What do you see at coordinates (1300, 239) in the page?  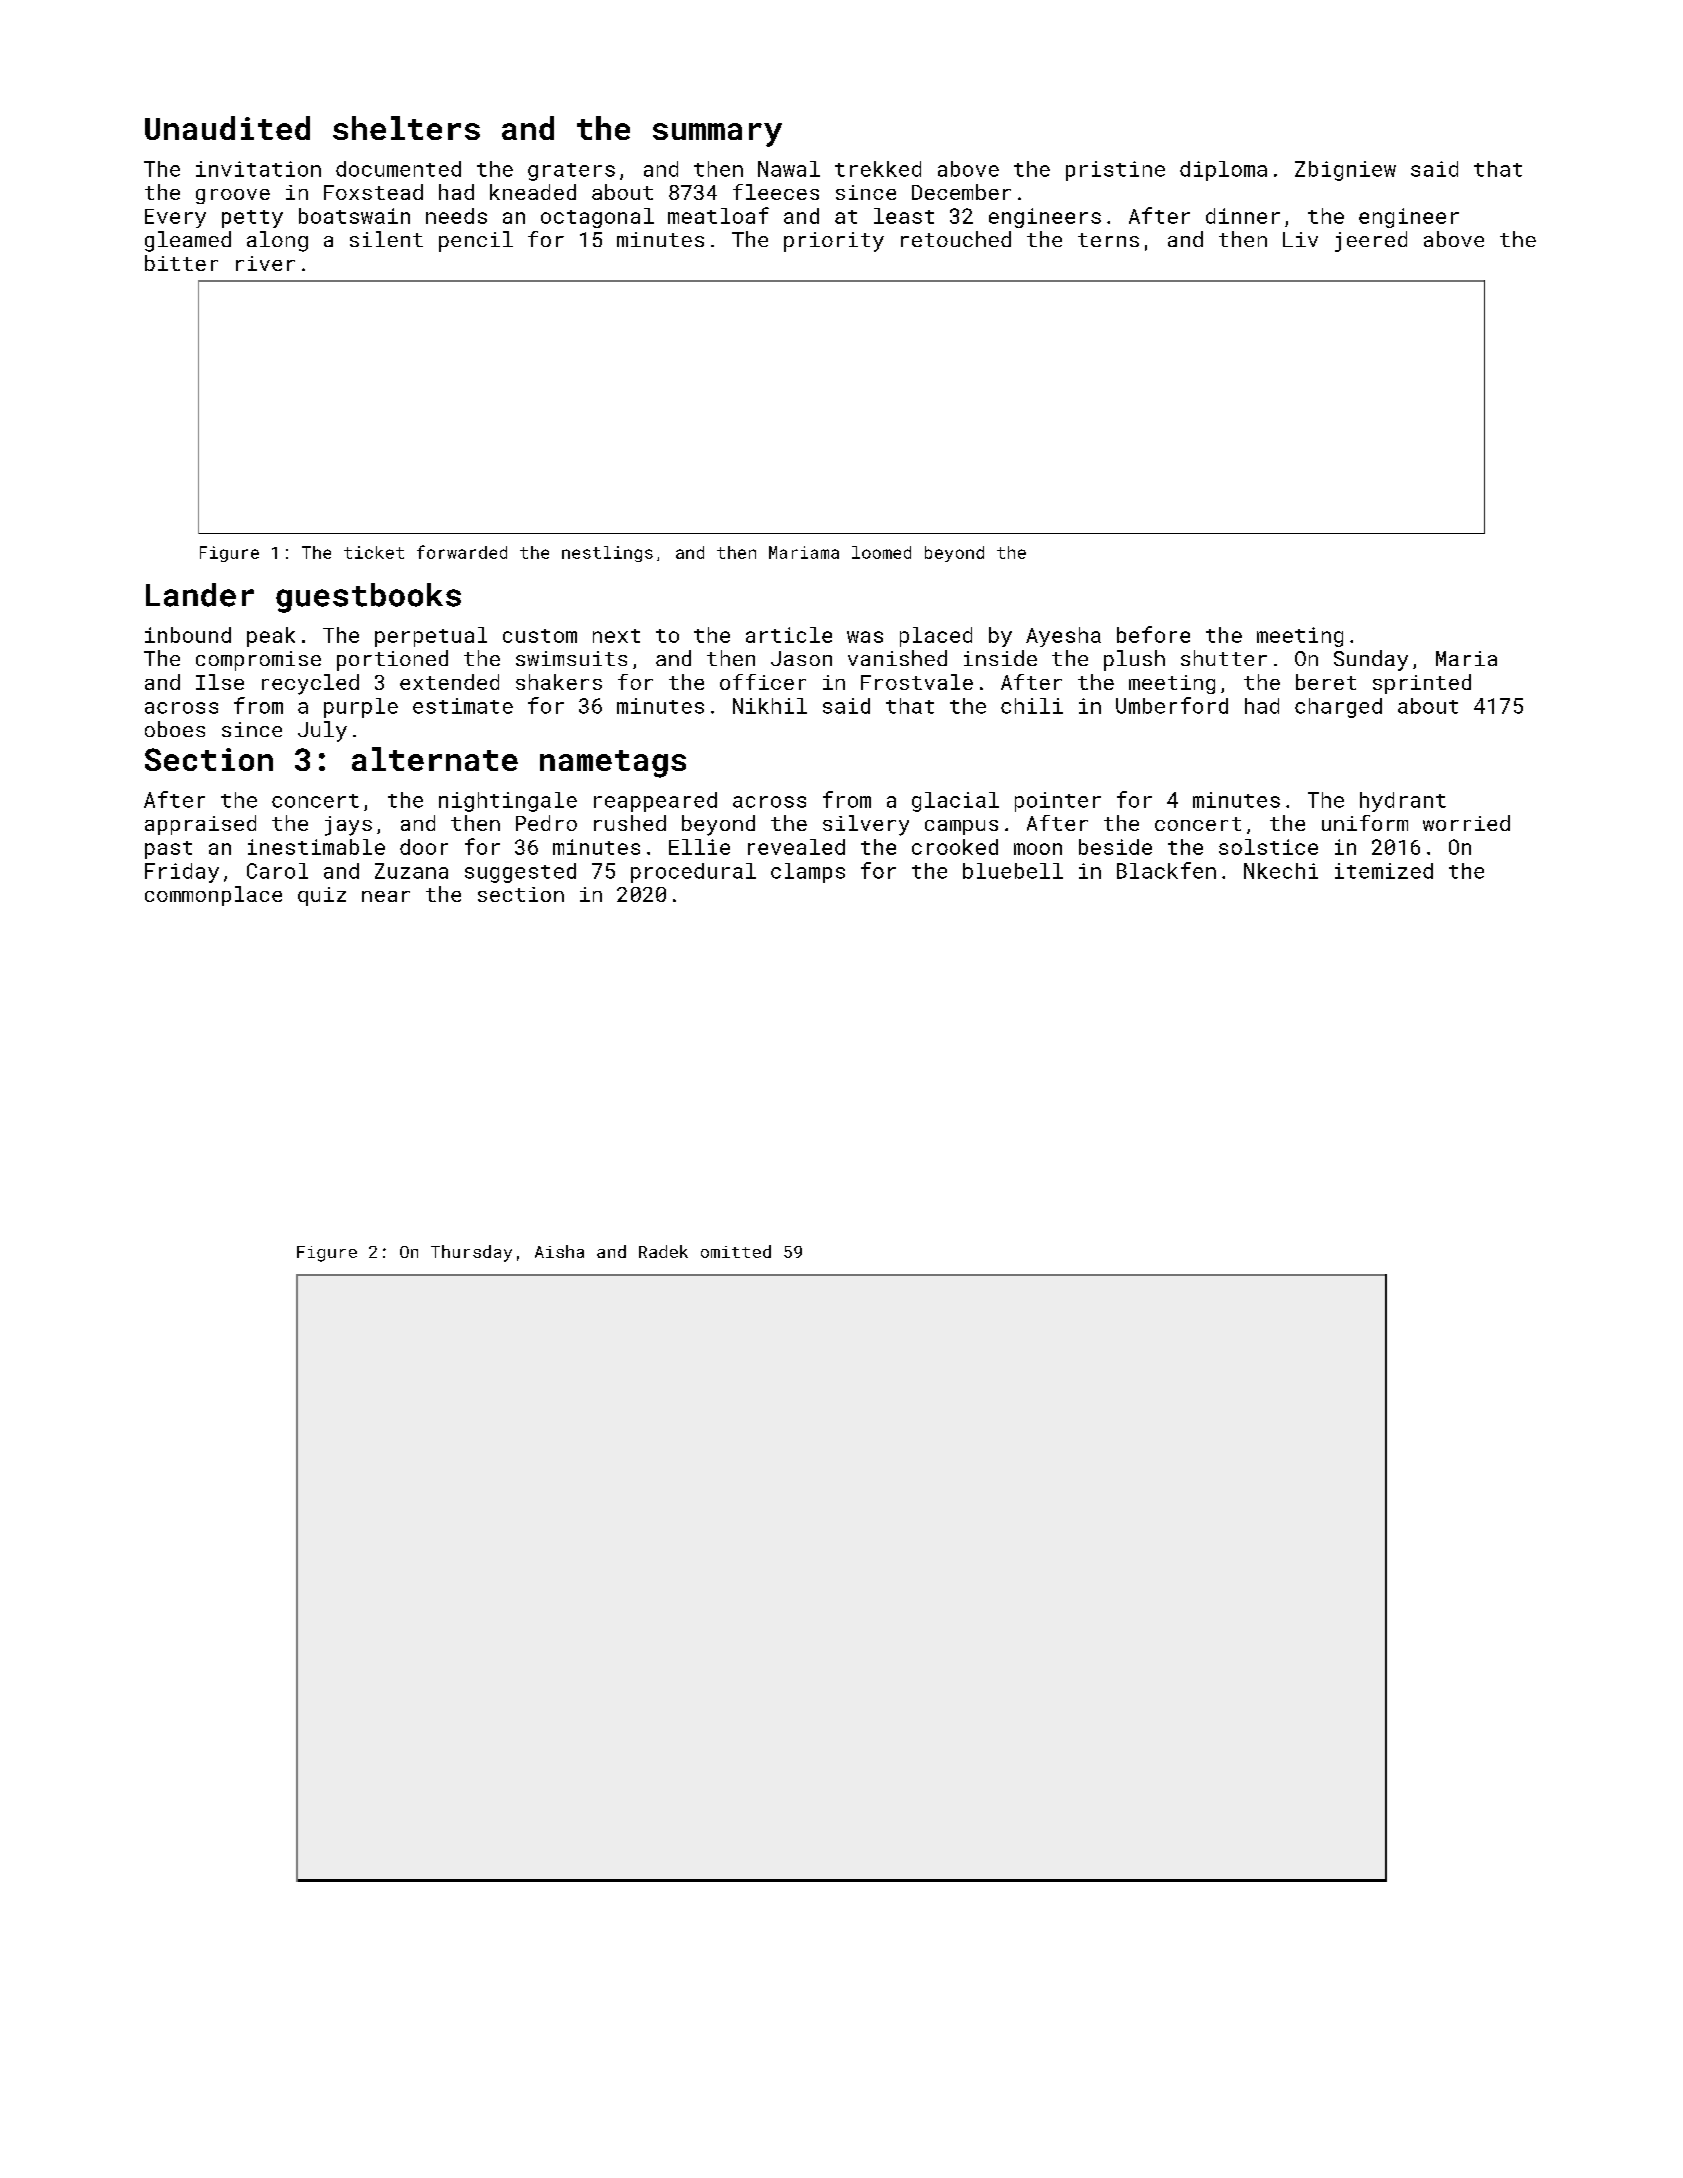 I see `Liv` at bounding box center [1300, 239].
